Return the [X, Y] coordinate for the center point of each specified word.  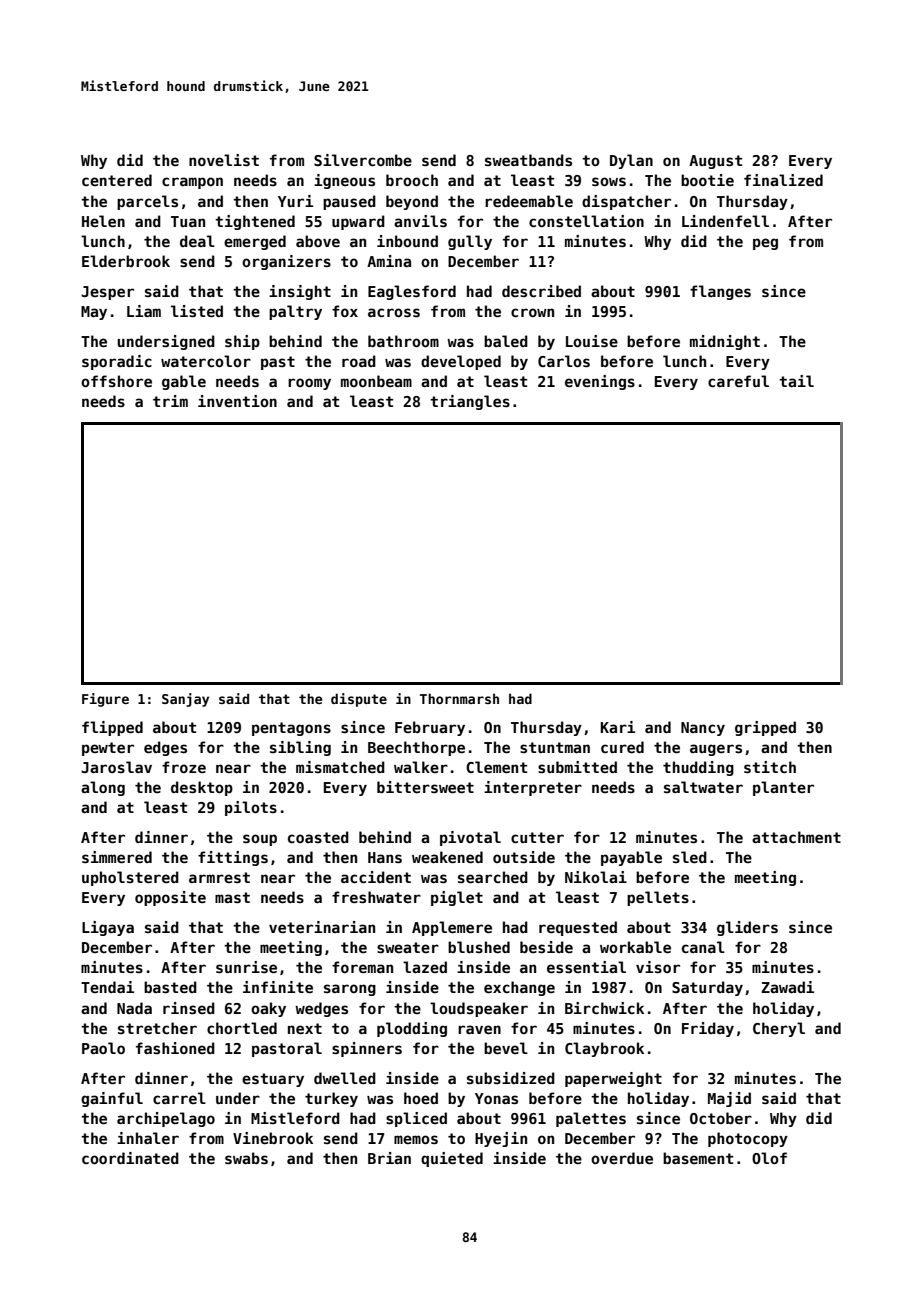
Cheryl [779, 1029]
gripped [765, 728]
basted [170, 987]
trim [170, 401]
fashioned [175, 1048]
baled [506, 341]
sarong [350, 990]
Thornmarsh [459, 698]
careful [738, 381]
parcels [147, 202]
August [715, 162]
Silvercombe [363, 160]
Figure [105, 700]
